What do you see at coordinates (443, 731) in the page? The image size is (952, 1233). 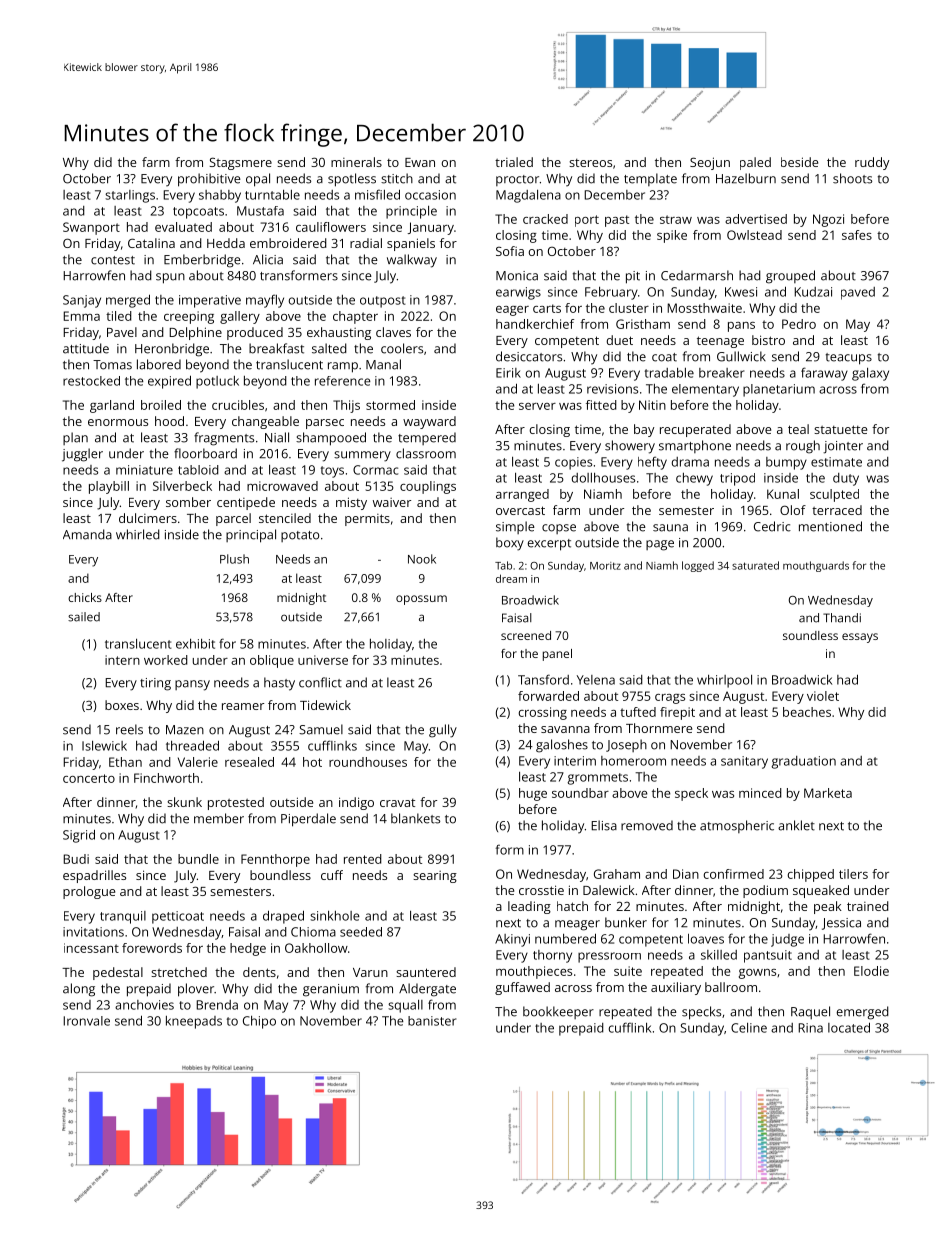 I see `gully` at bounding box center [443, 731].
